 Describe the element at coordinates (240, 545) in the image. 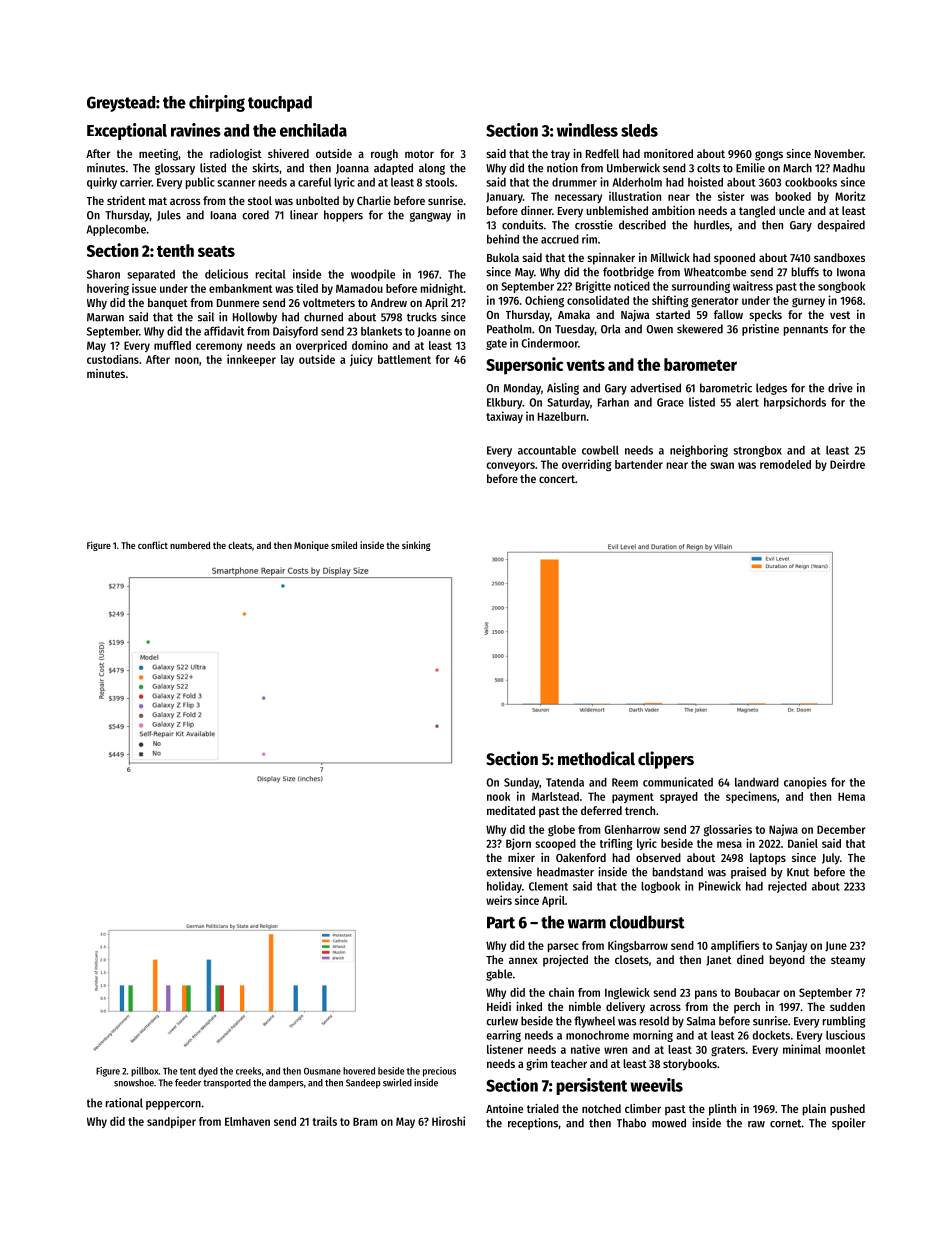

I see `cleats` at that location.
